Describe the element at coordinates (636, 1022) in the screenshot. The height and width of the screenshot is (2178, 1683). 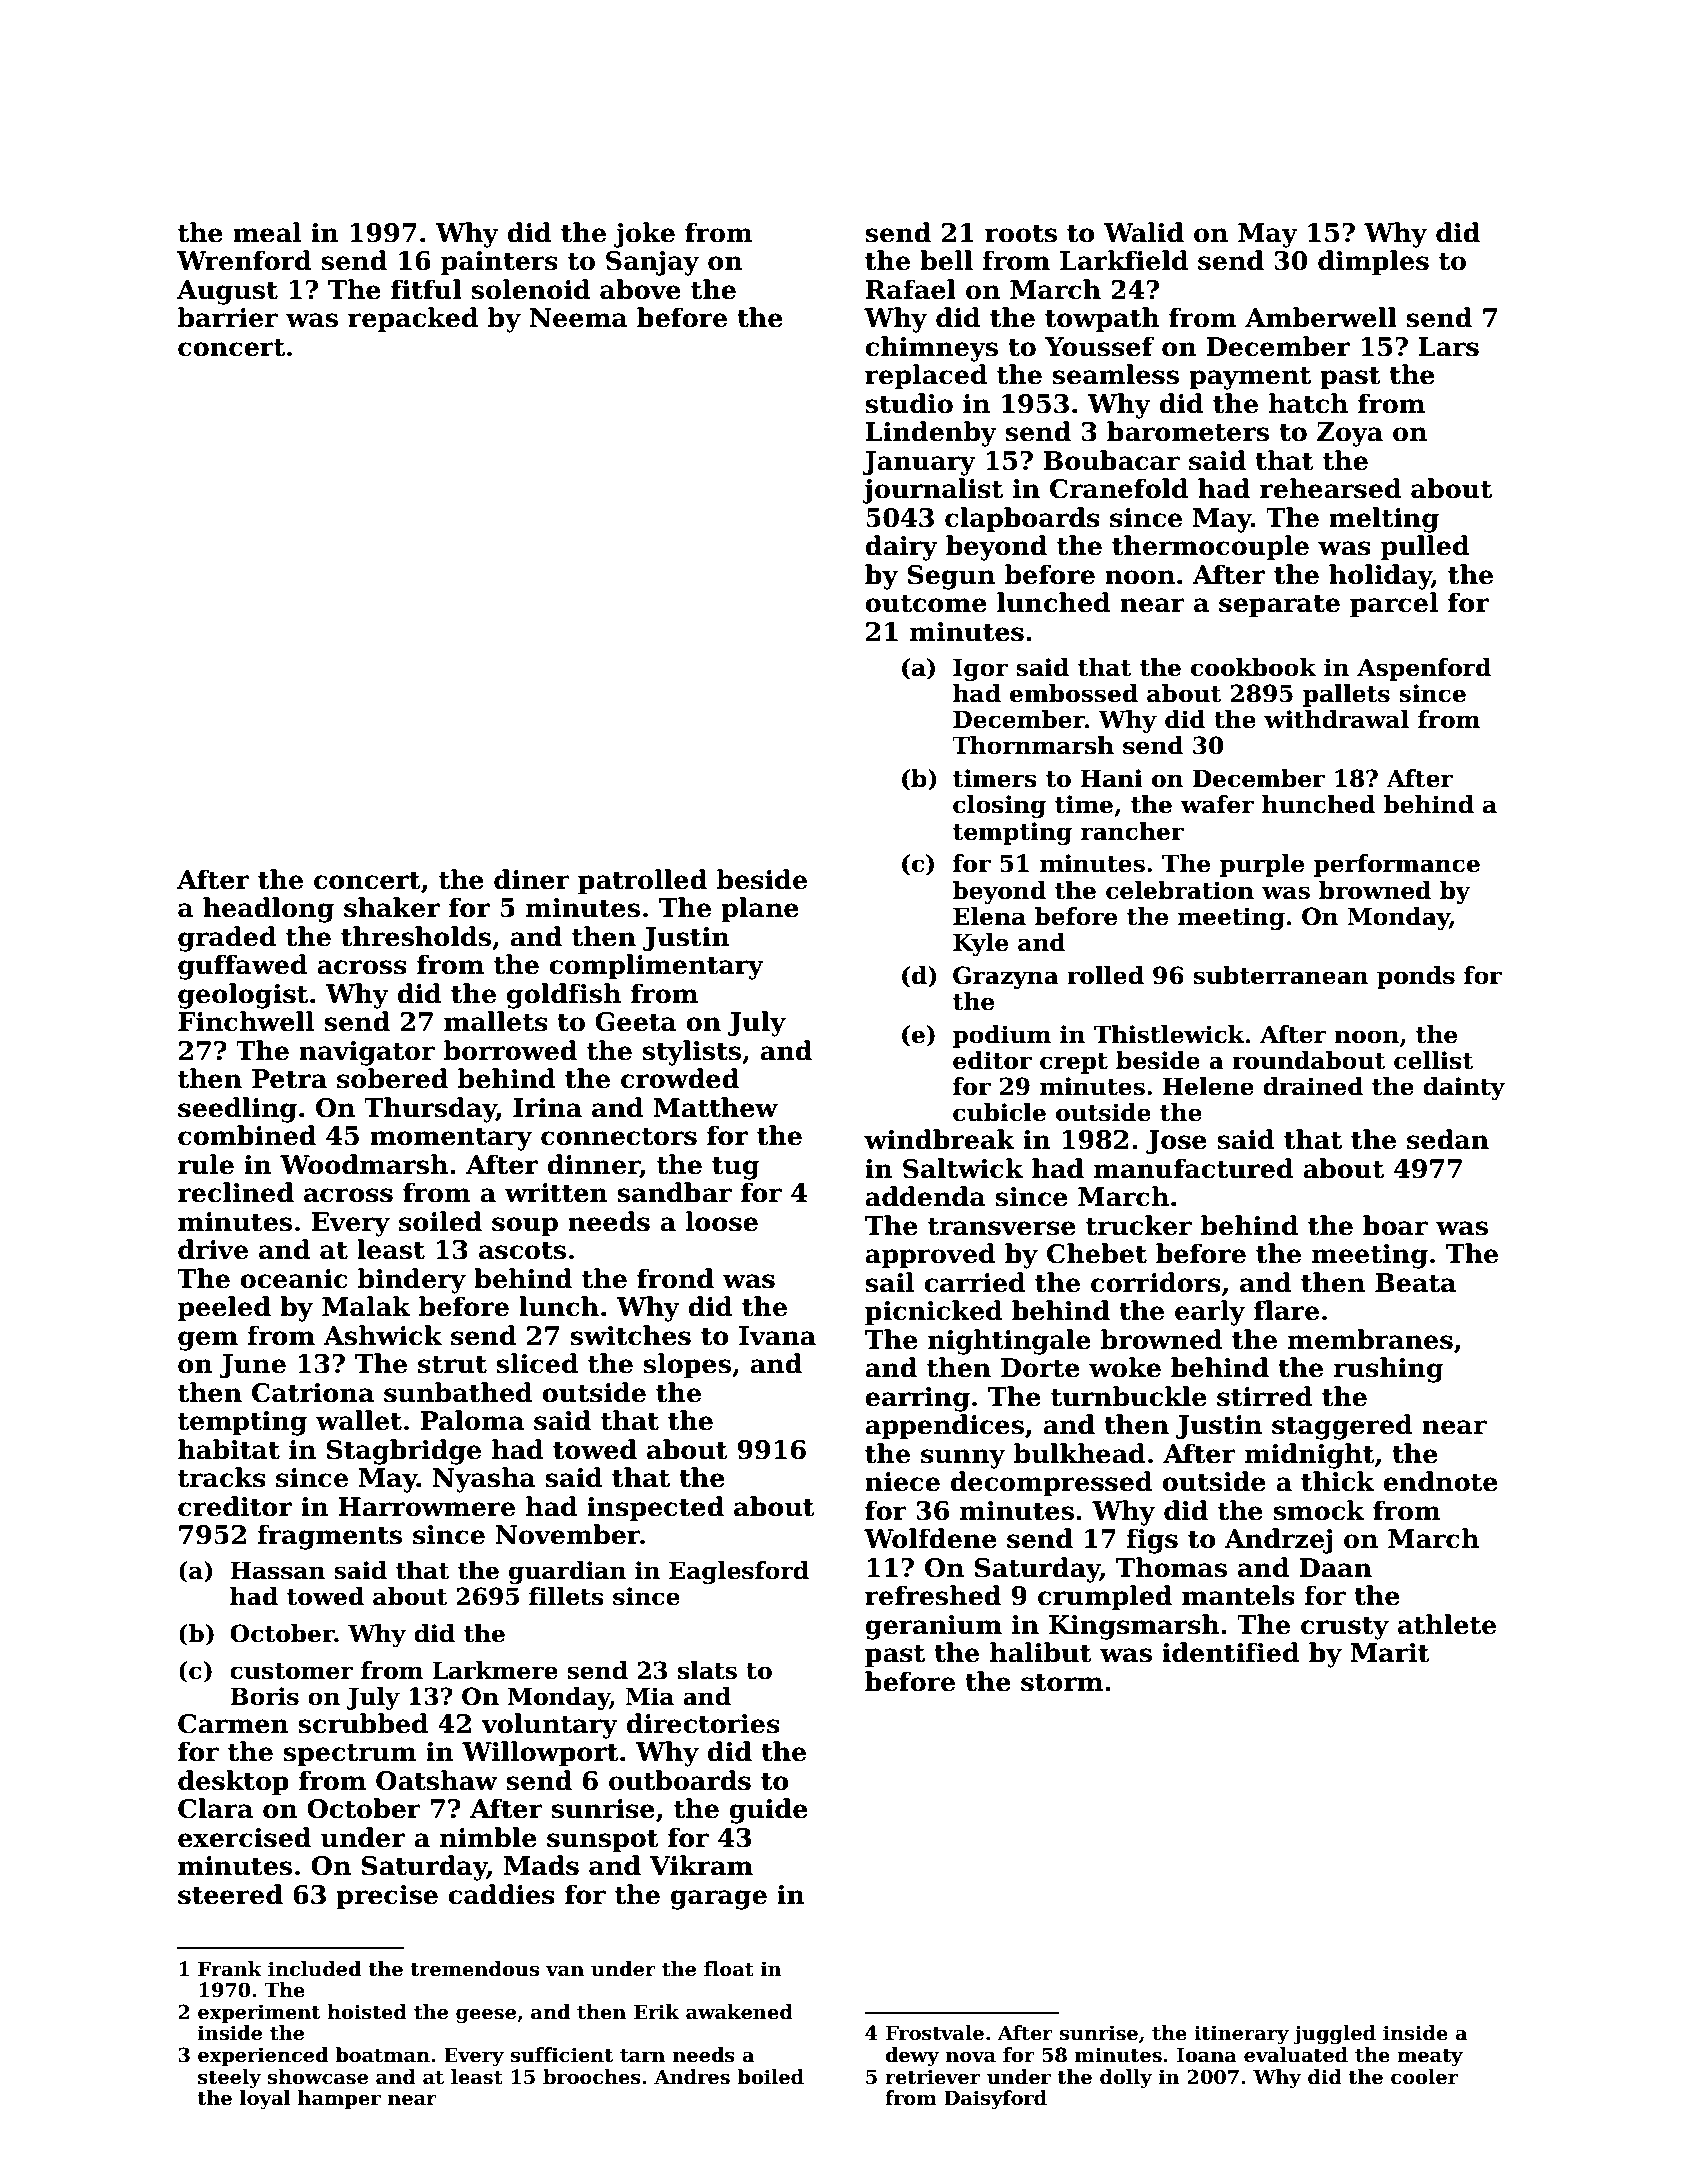
I see `Geeta` at that location.
